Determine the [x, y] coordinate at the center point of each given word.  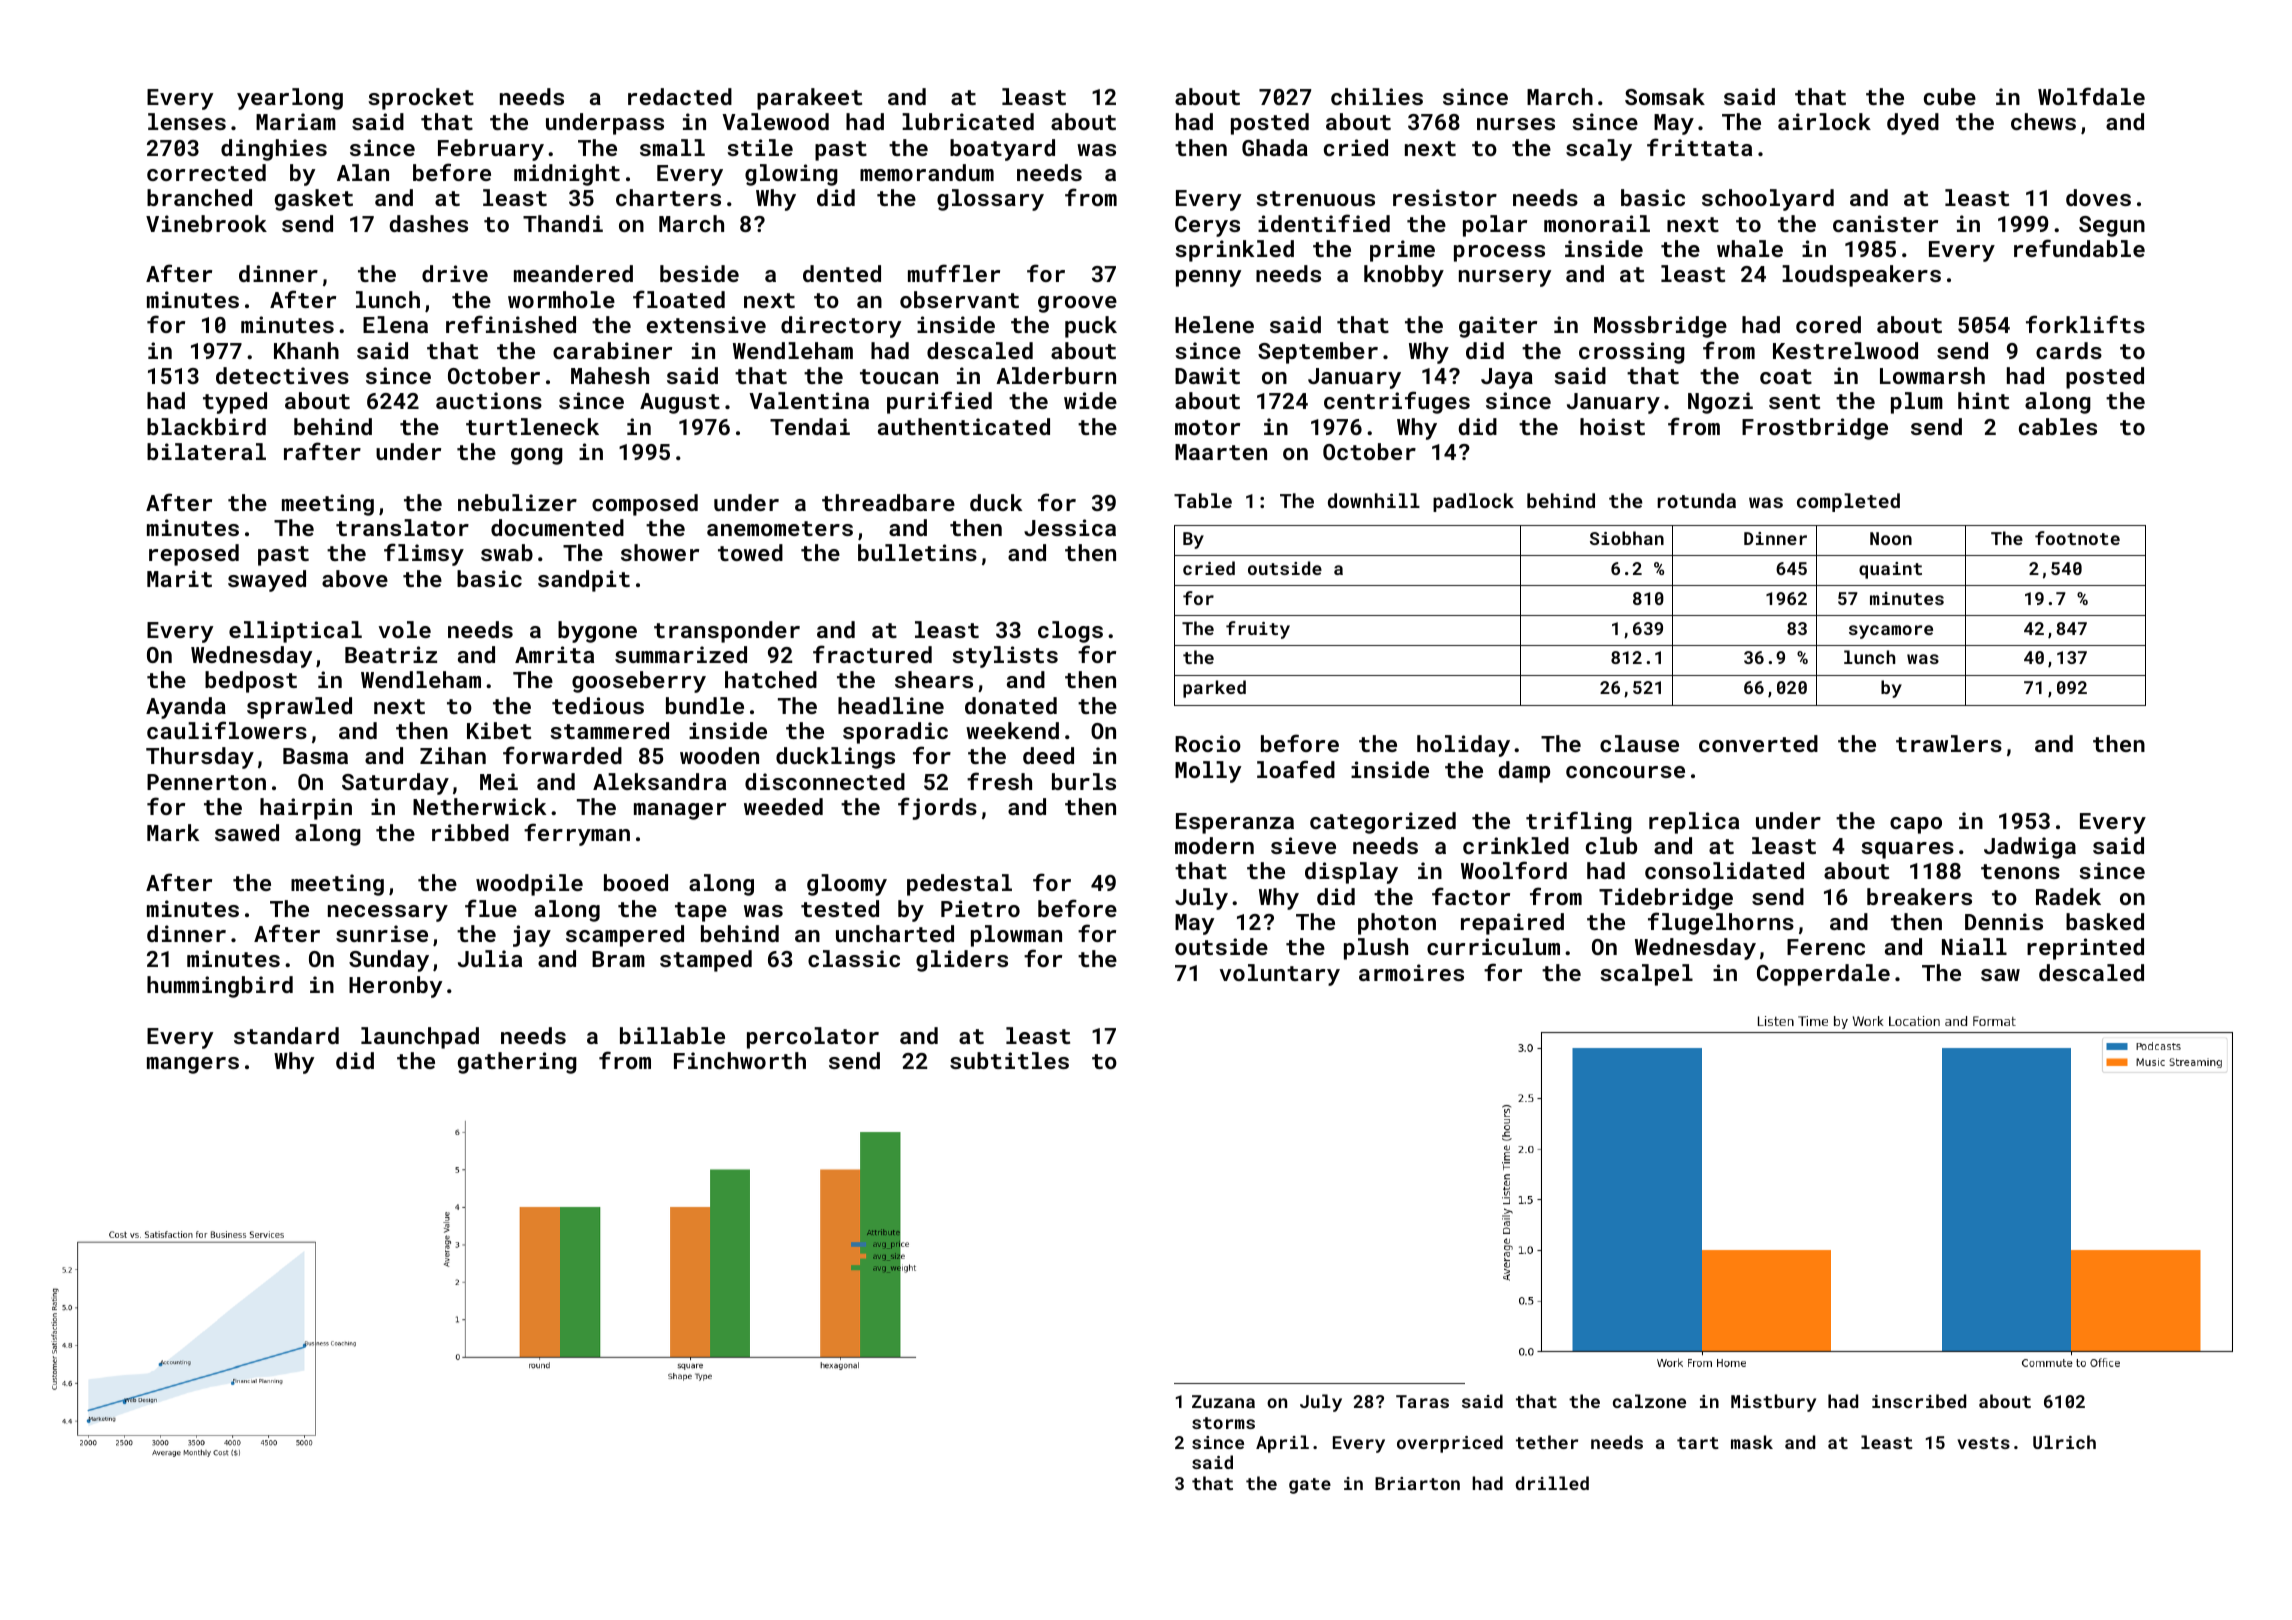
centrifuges [1397, 402]
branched [199, 197]
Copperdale [1823, 975]
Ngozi [1720, 403]
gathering [517, 1063]
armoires [1411, 972]
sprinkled [1234, 251]
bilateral [206, 451]
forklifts [2085, 324]
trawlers [1949, 743]
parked [1214, 689]
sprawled [299, 708]
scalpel [1646, 975]
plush [1376, 949]
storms [1223, 1423]
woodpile [529, 885]
